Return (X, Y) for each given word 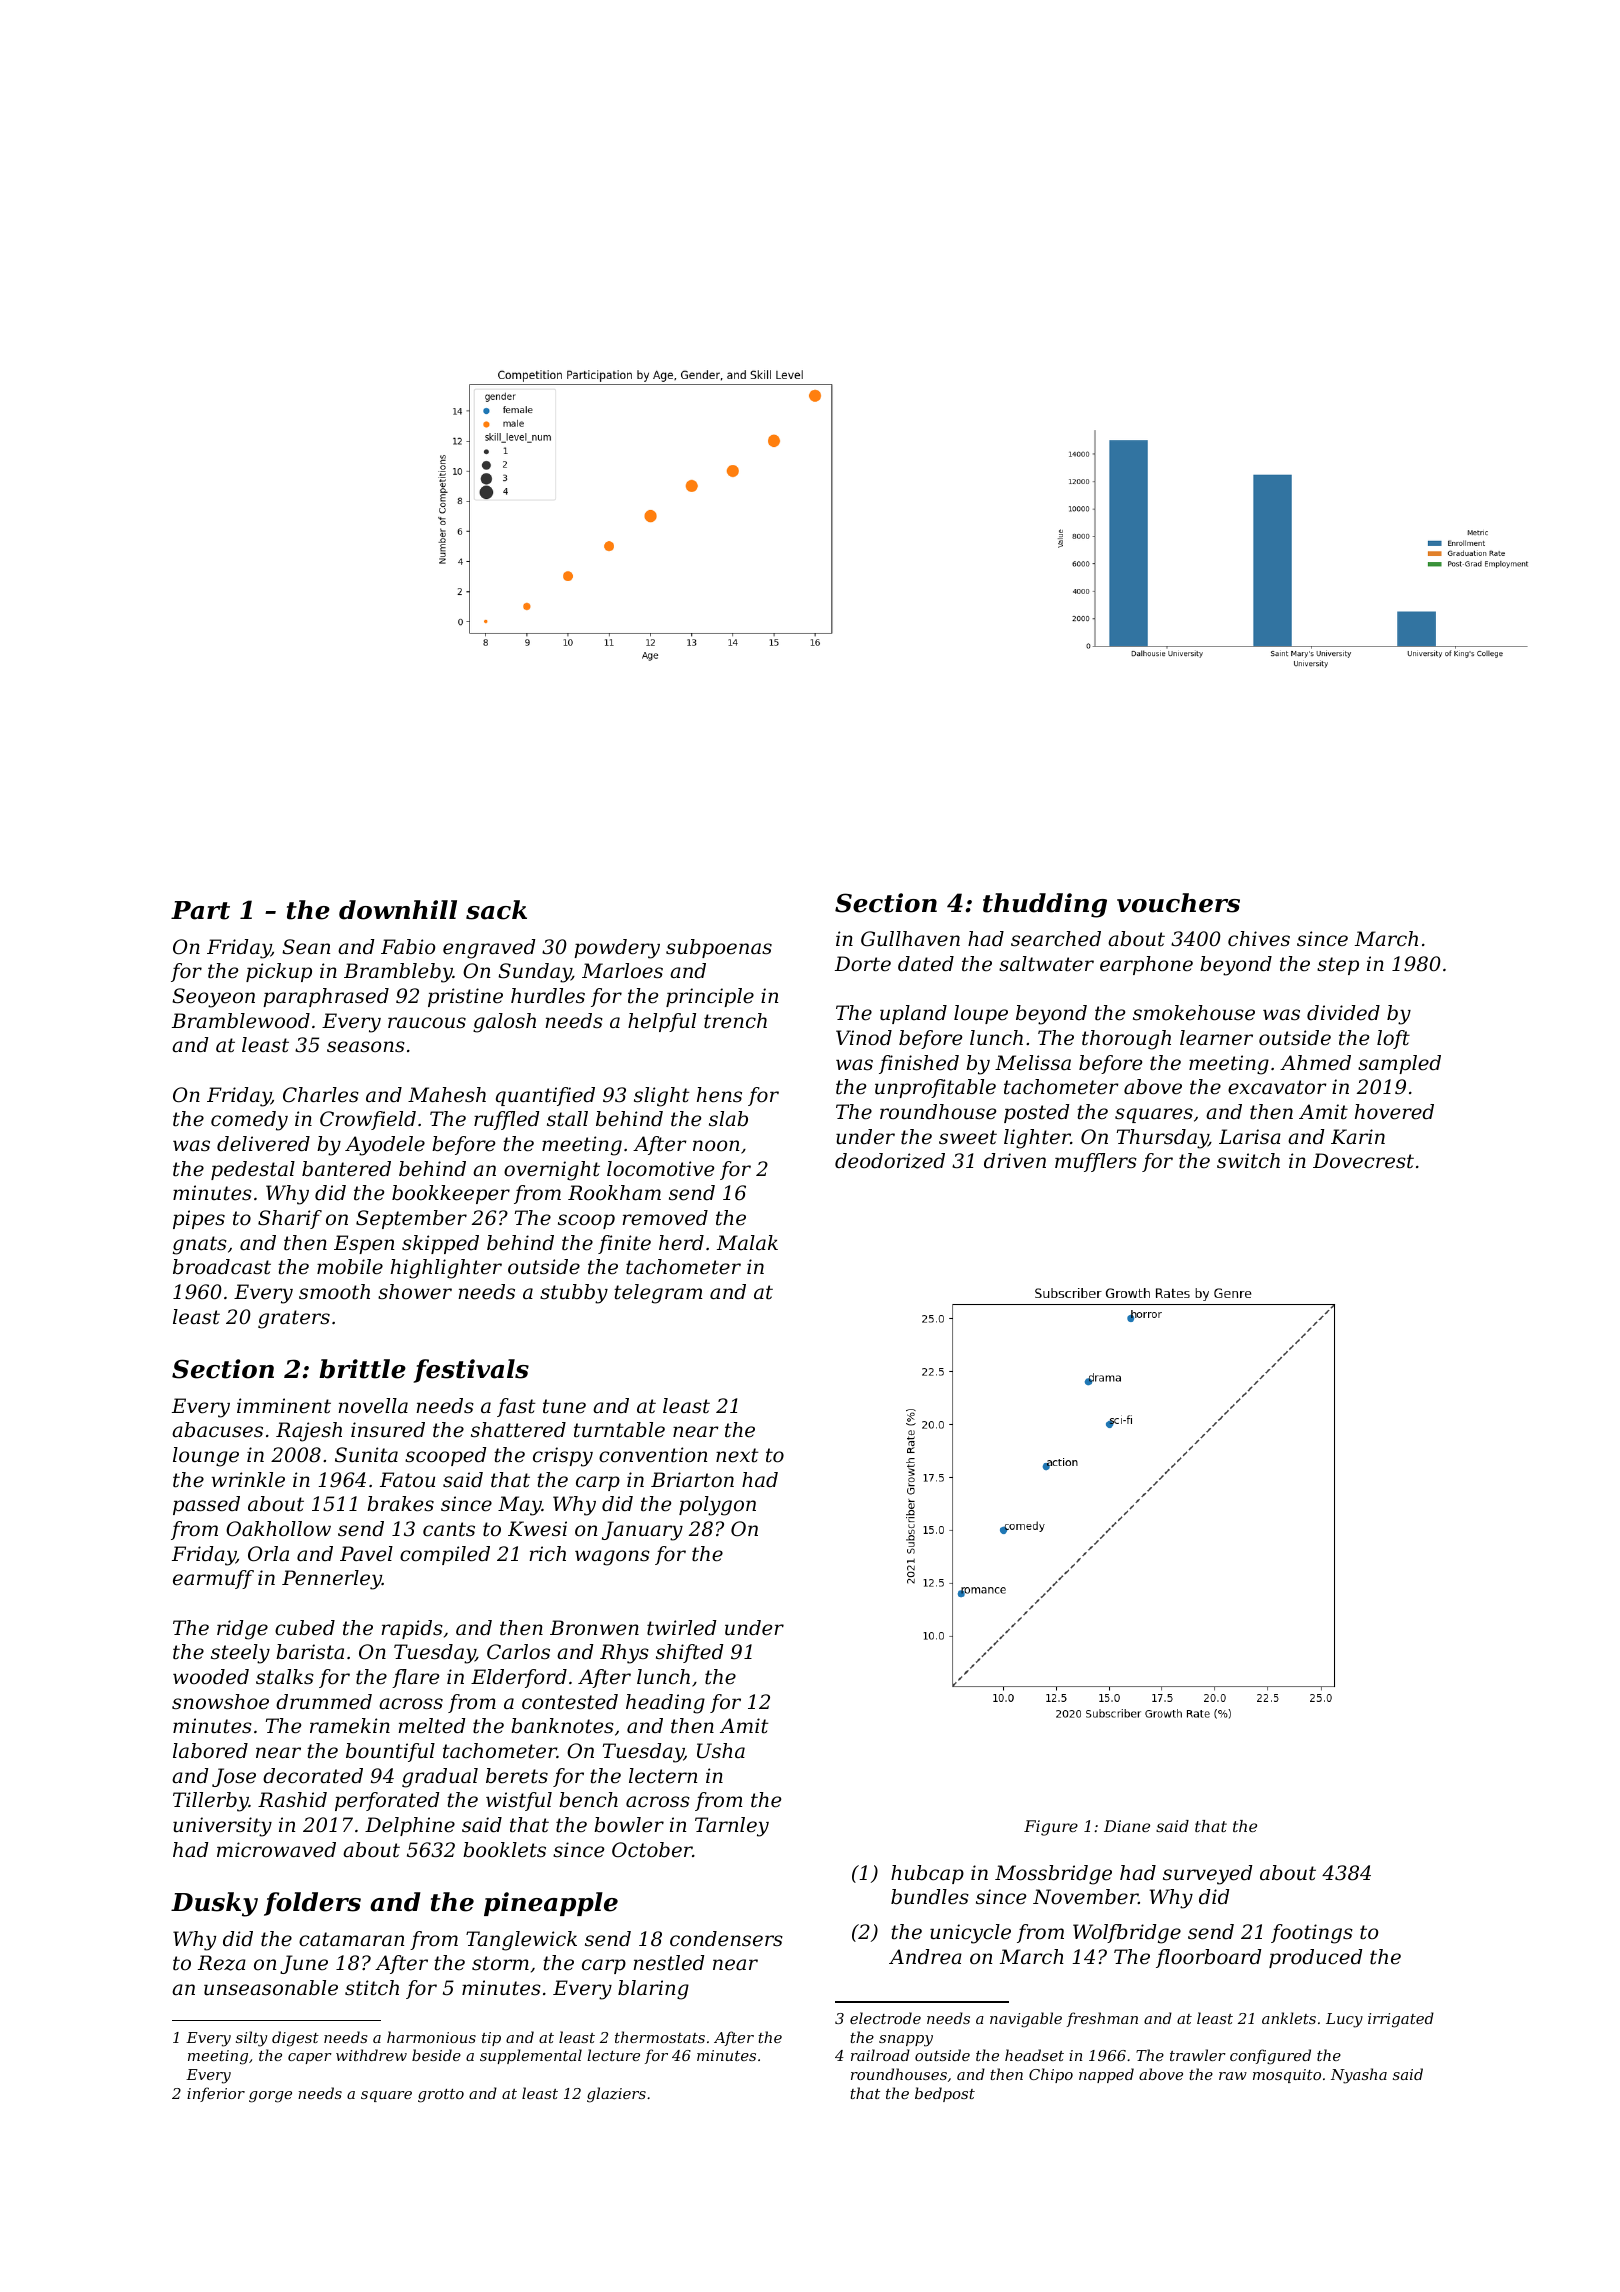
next (737, 1455)
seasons (366, 1047)
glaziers (616, 2095)
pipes (199, 1219)
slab (728, 1119)
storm (500, 1963)
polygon (717, 1506)
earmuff (213, 1579)
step (1338, 966)
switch (1248, 1161)
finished (919, 1064)
